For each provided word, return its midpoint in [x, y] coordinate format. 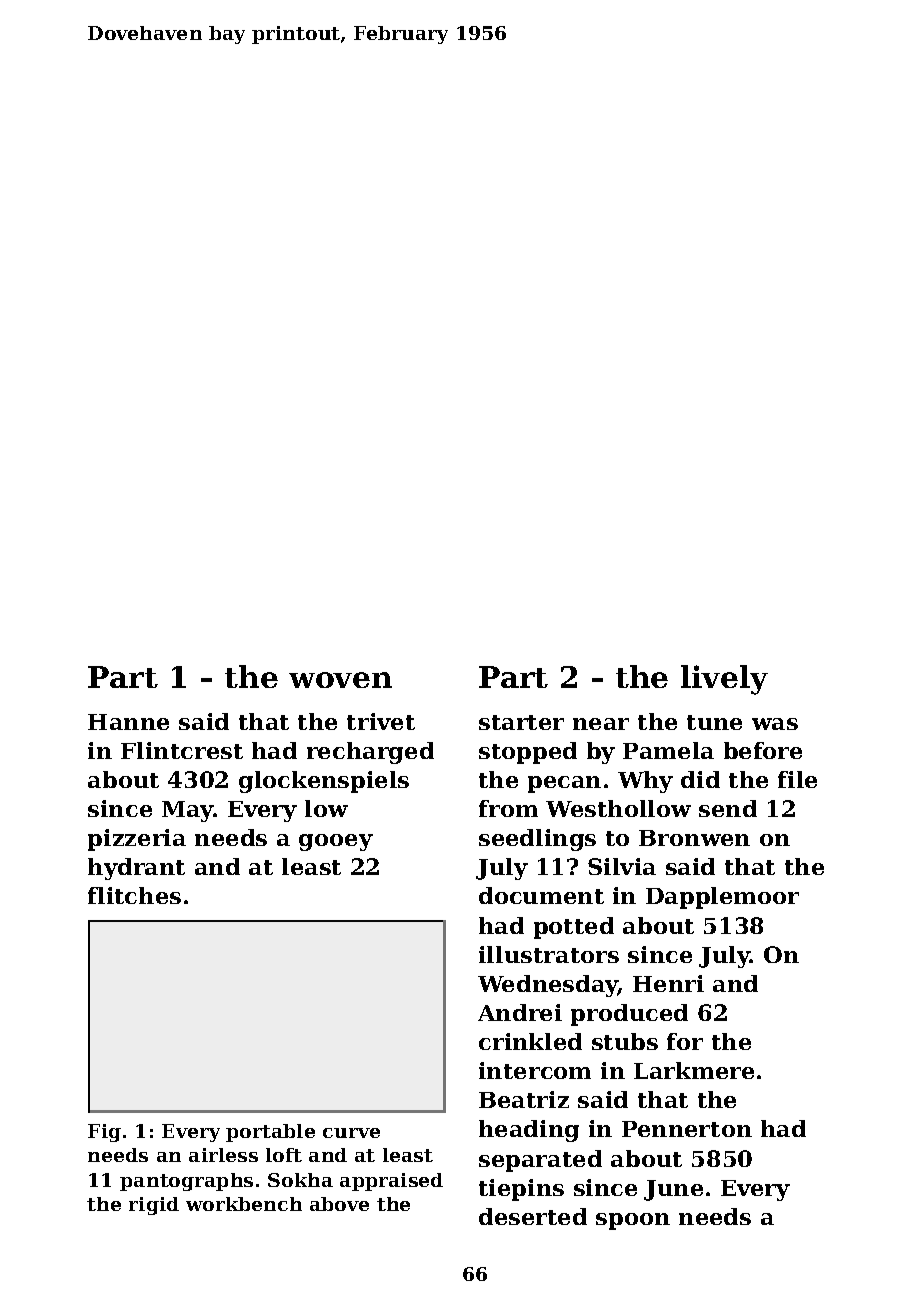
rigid [154, 1206]
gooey [336, 842]
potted [574, 928]
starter [521, 722]
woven [340, 680]
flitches [134, 895]
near [601, 724]
